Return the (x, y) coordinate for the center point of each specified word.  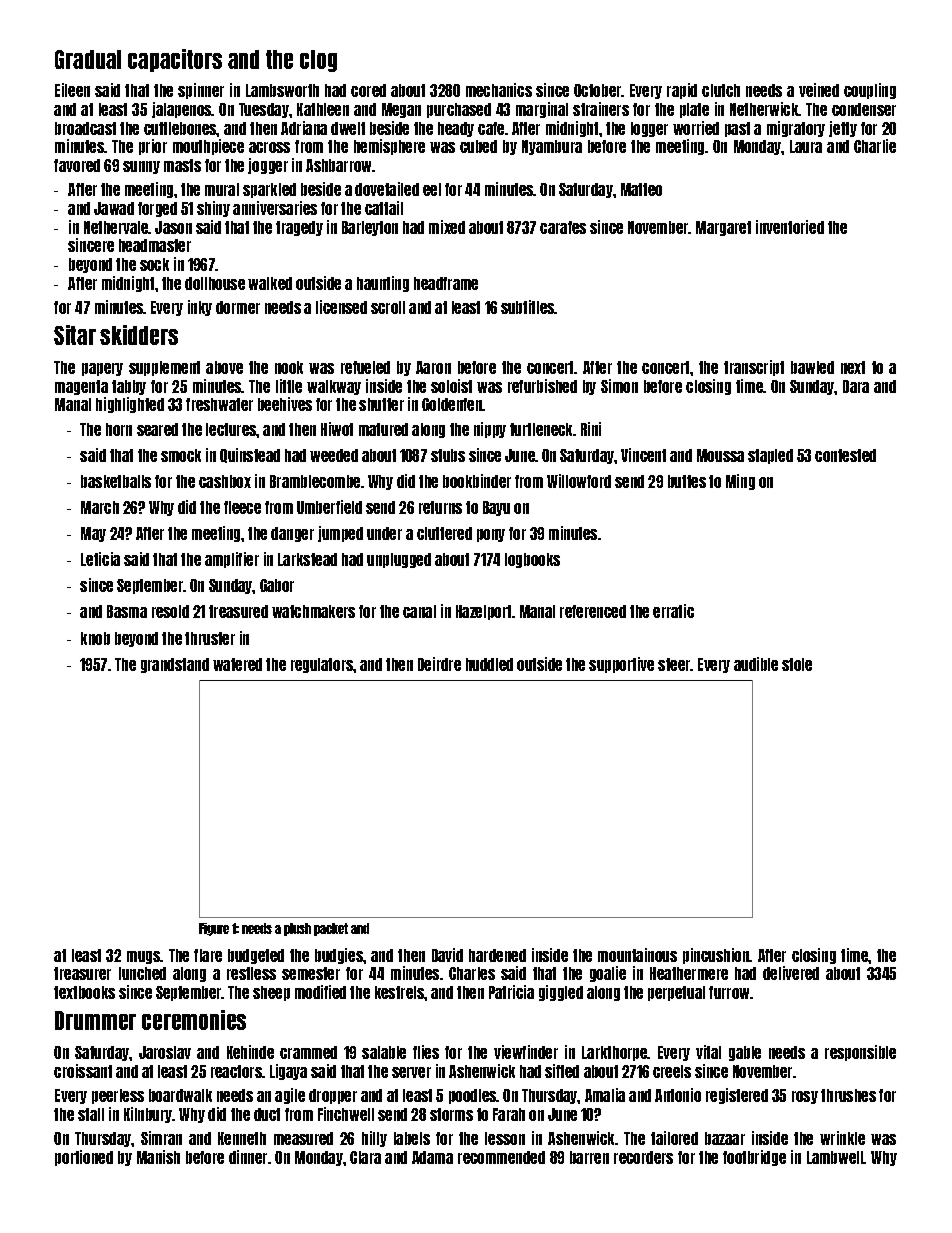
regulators (322, 665)
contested (845, 455)
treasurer (82, 973)
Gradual (88, 59)
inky (200, 308)
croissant (83, 1071)
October (598, 90)
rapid (682, 91)
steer (674, 664)
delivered (791, 973)
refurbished (542, 386)
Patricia (511, 992)
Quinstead (250, 455)
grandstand (175, 665)
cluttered (444, 533)
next (853, 367)
